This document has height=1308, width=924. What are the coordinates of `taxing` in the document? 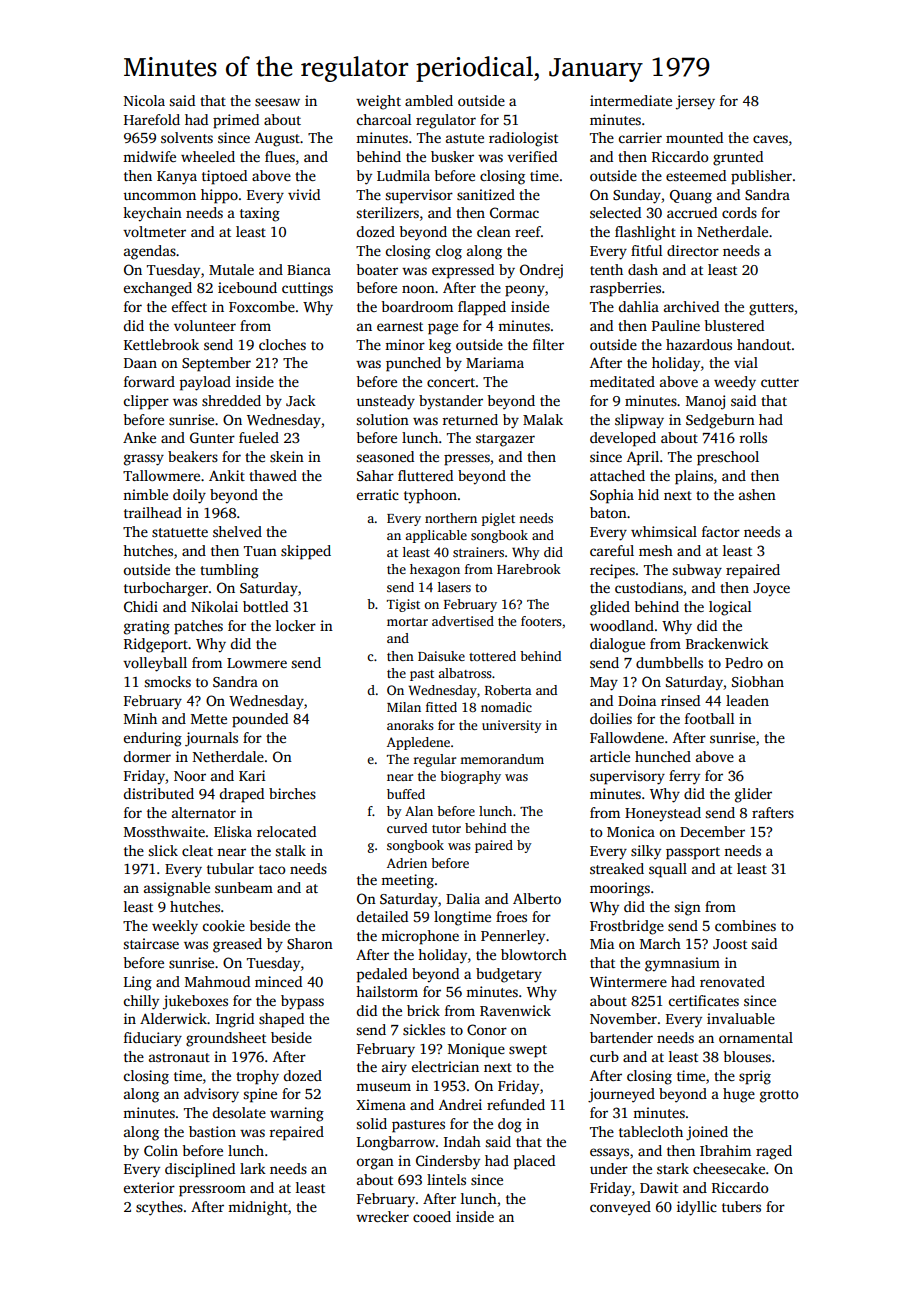 It's located at (260, 214).
